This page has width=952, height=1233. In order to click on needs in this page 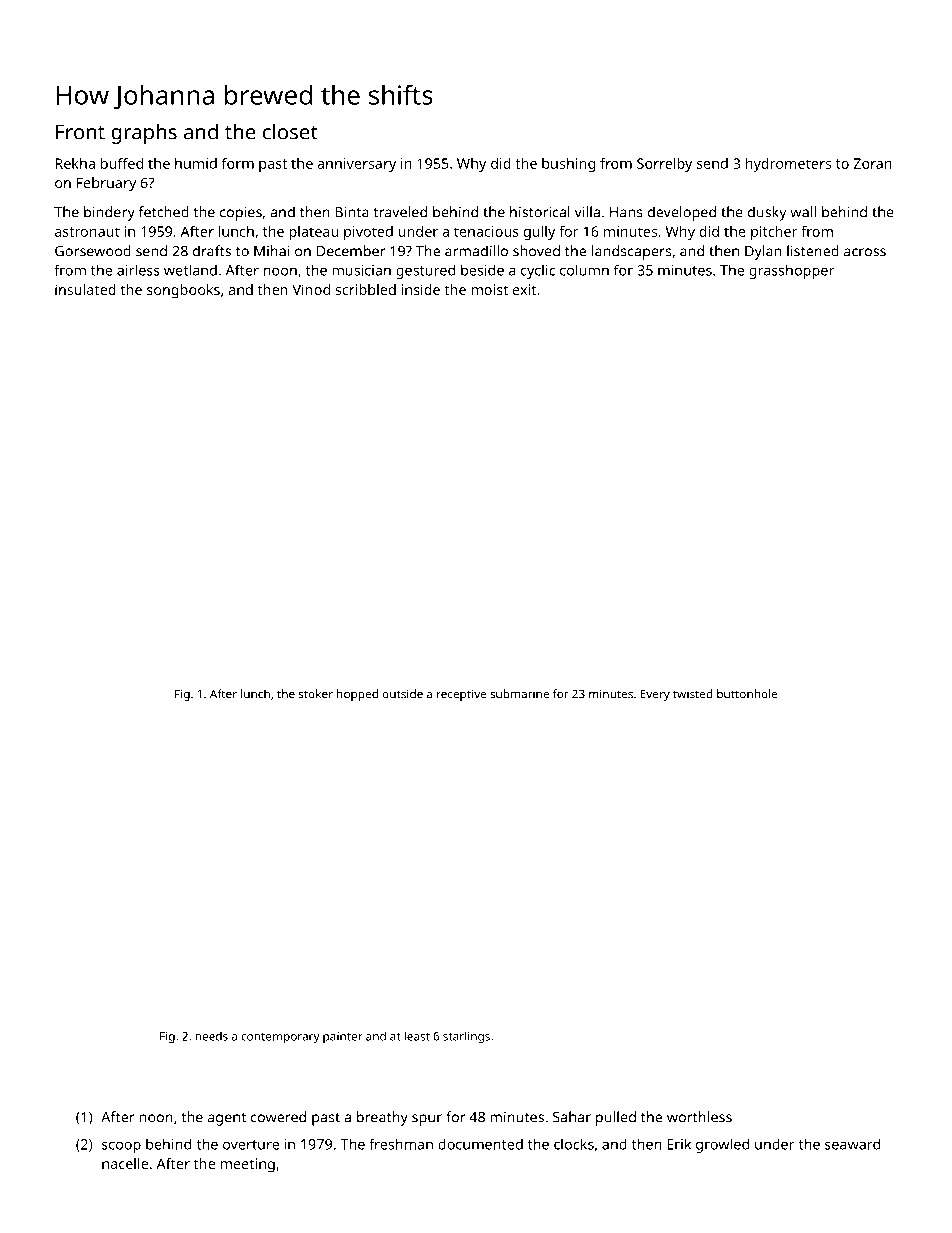, I will do `click(211, 1036)`.
